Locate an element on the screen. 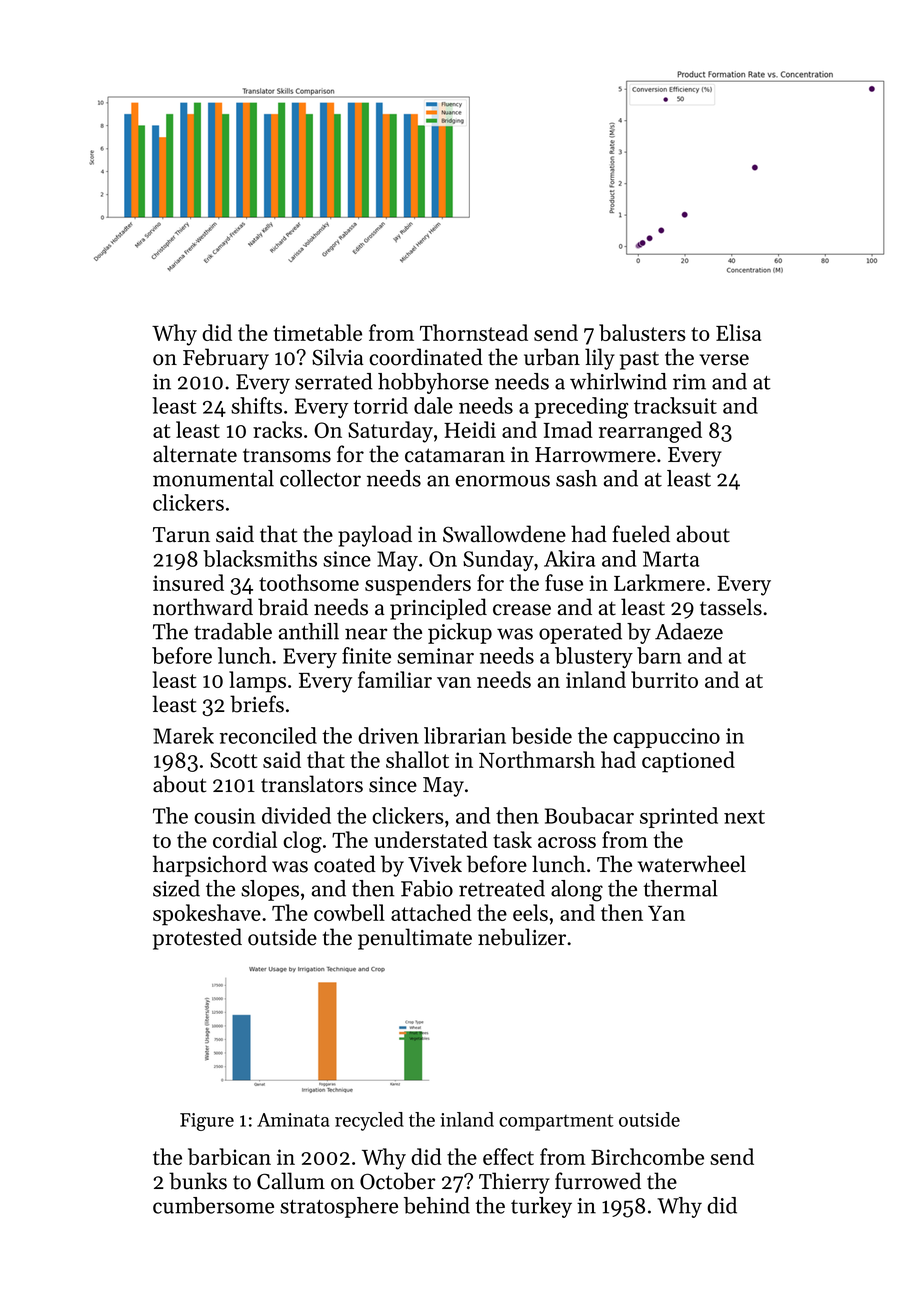  cowbell is located at coordinates (349, 912).
